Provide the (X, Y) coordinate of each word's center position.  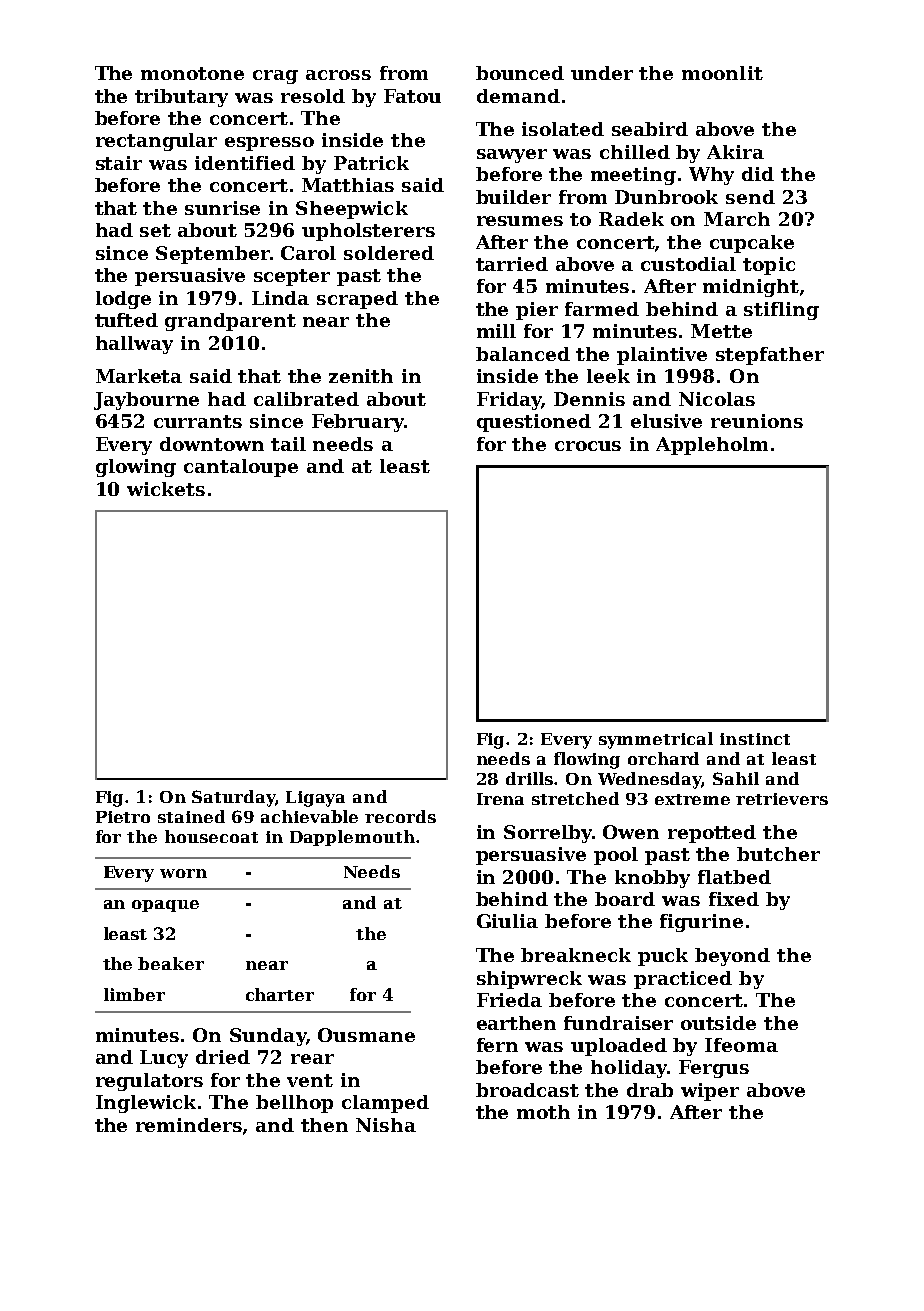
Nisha (386, 1125)
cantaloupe (241, 468)
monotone (192, 73)
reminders (189, 1125)
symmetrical (656, 740)
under (602, 73)
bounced (520, 73)
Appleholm (712, 446)
